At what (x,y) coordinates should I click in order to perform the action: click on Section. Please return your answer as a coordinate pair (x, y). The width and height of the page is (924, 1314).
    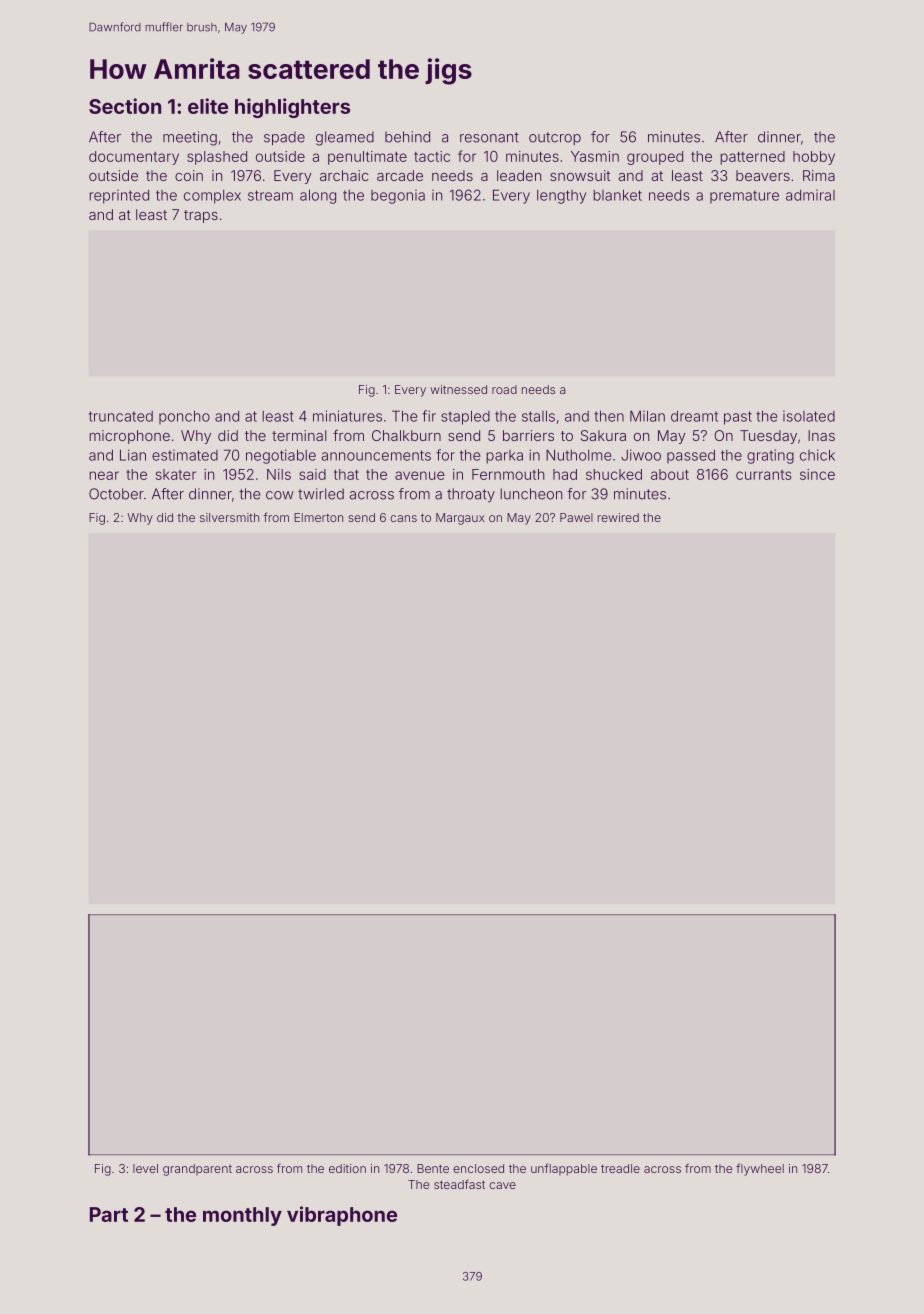
    Looking at the image, I should click on (125, 106).
